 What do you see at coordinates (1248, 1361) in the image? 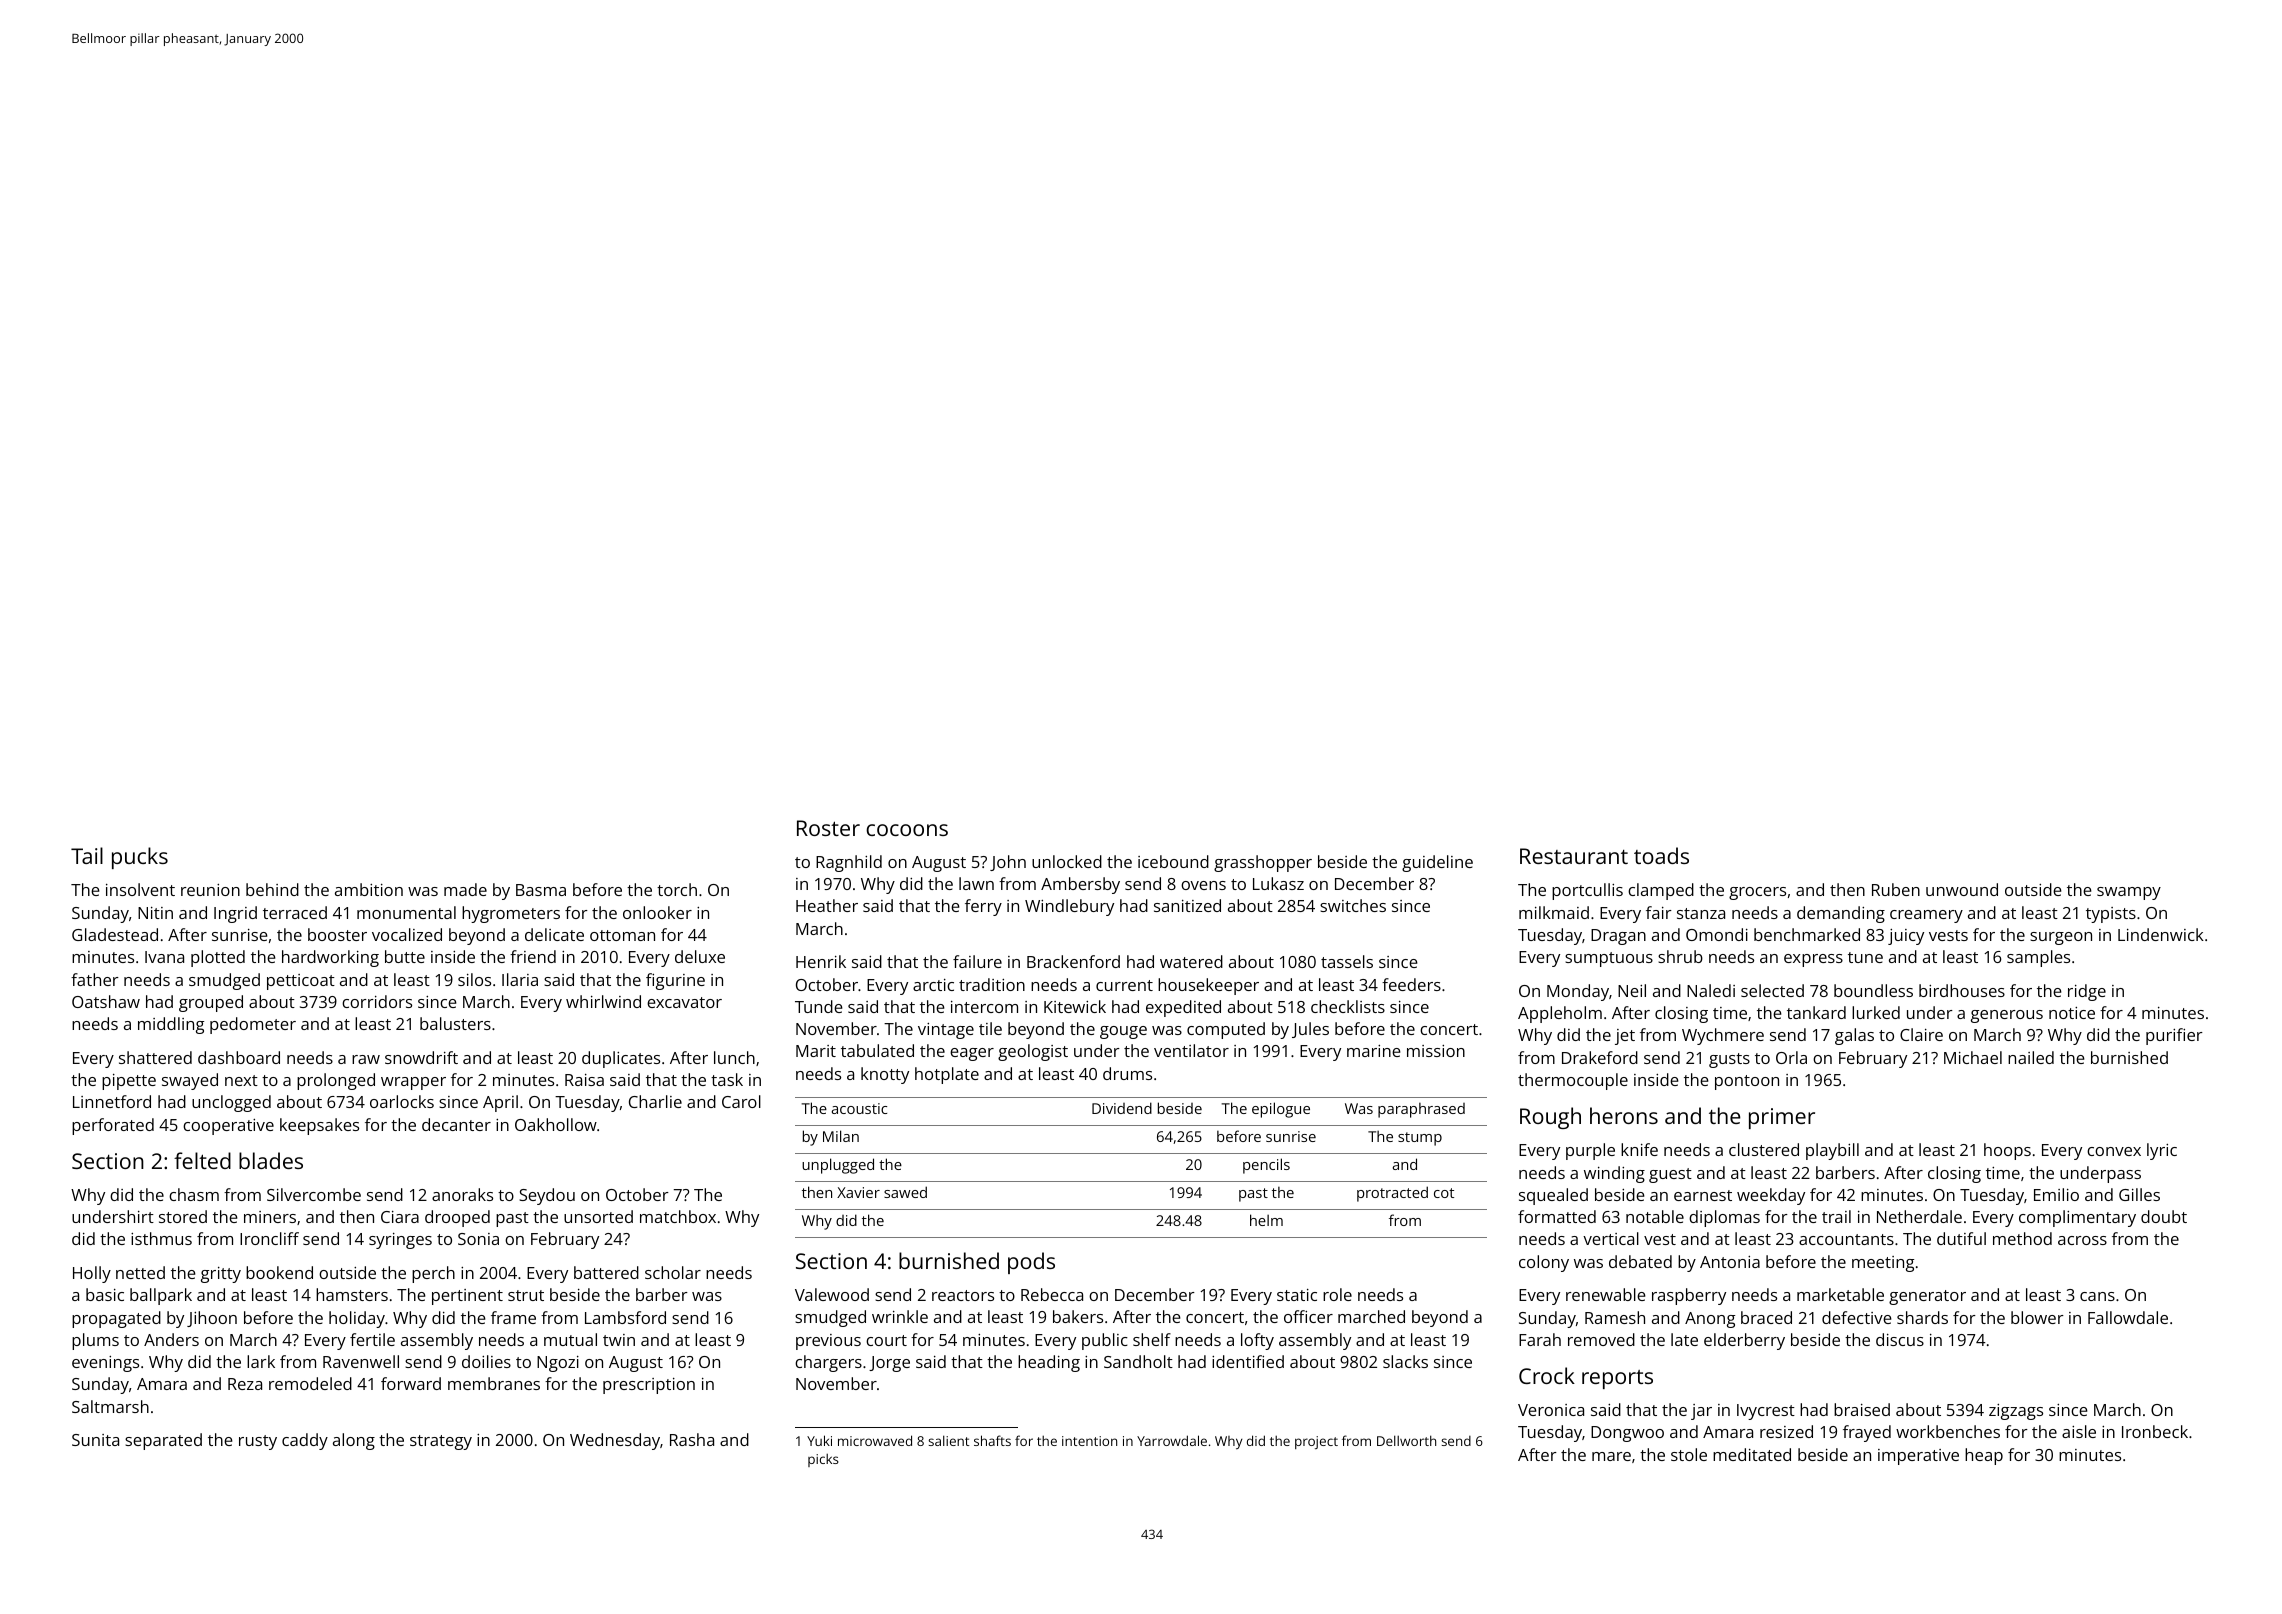
I see `identified` at bounding box center [1248, 1361].
